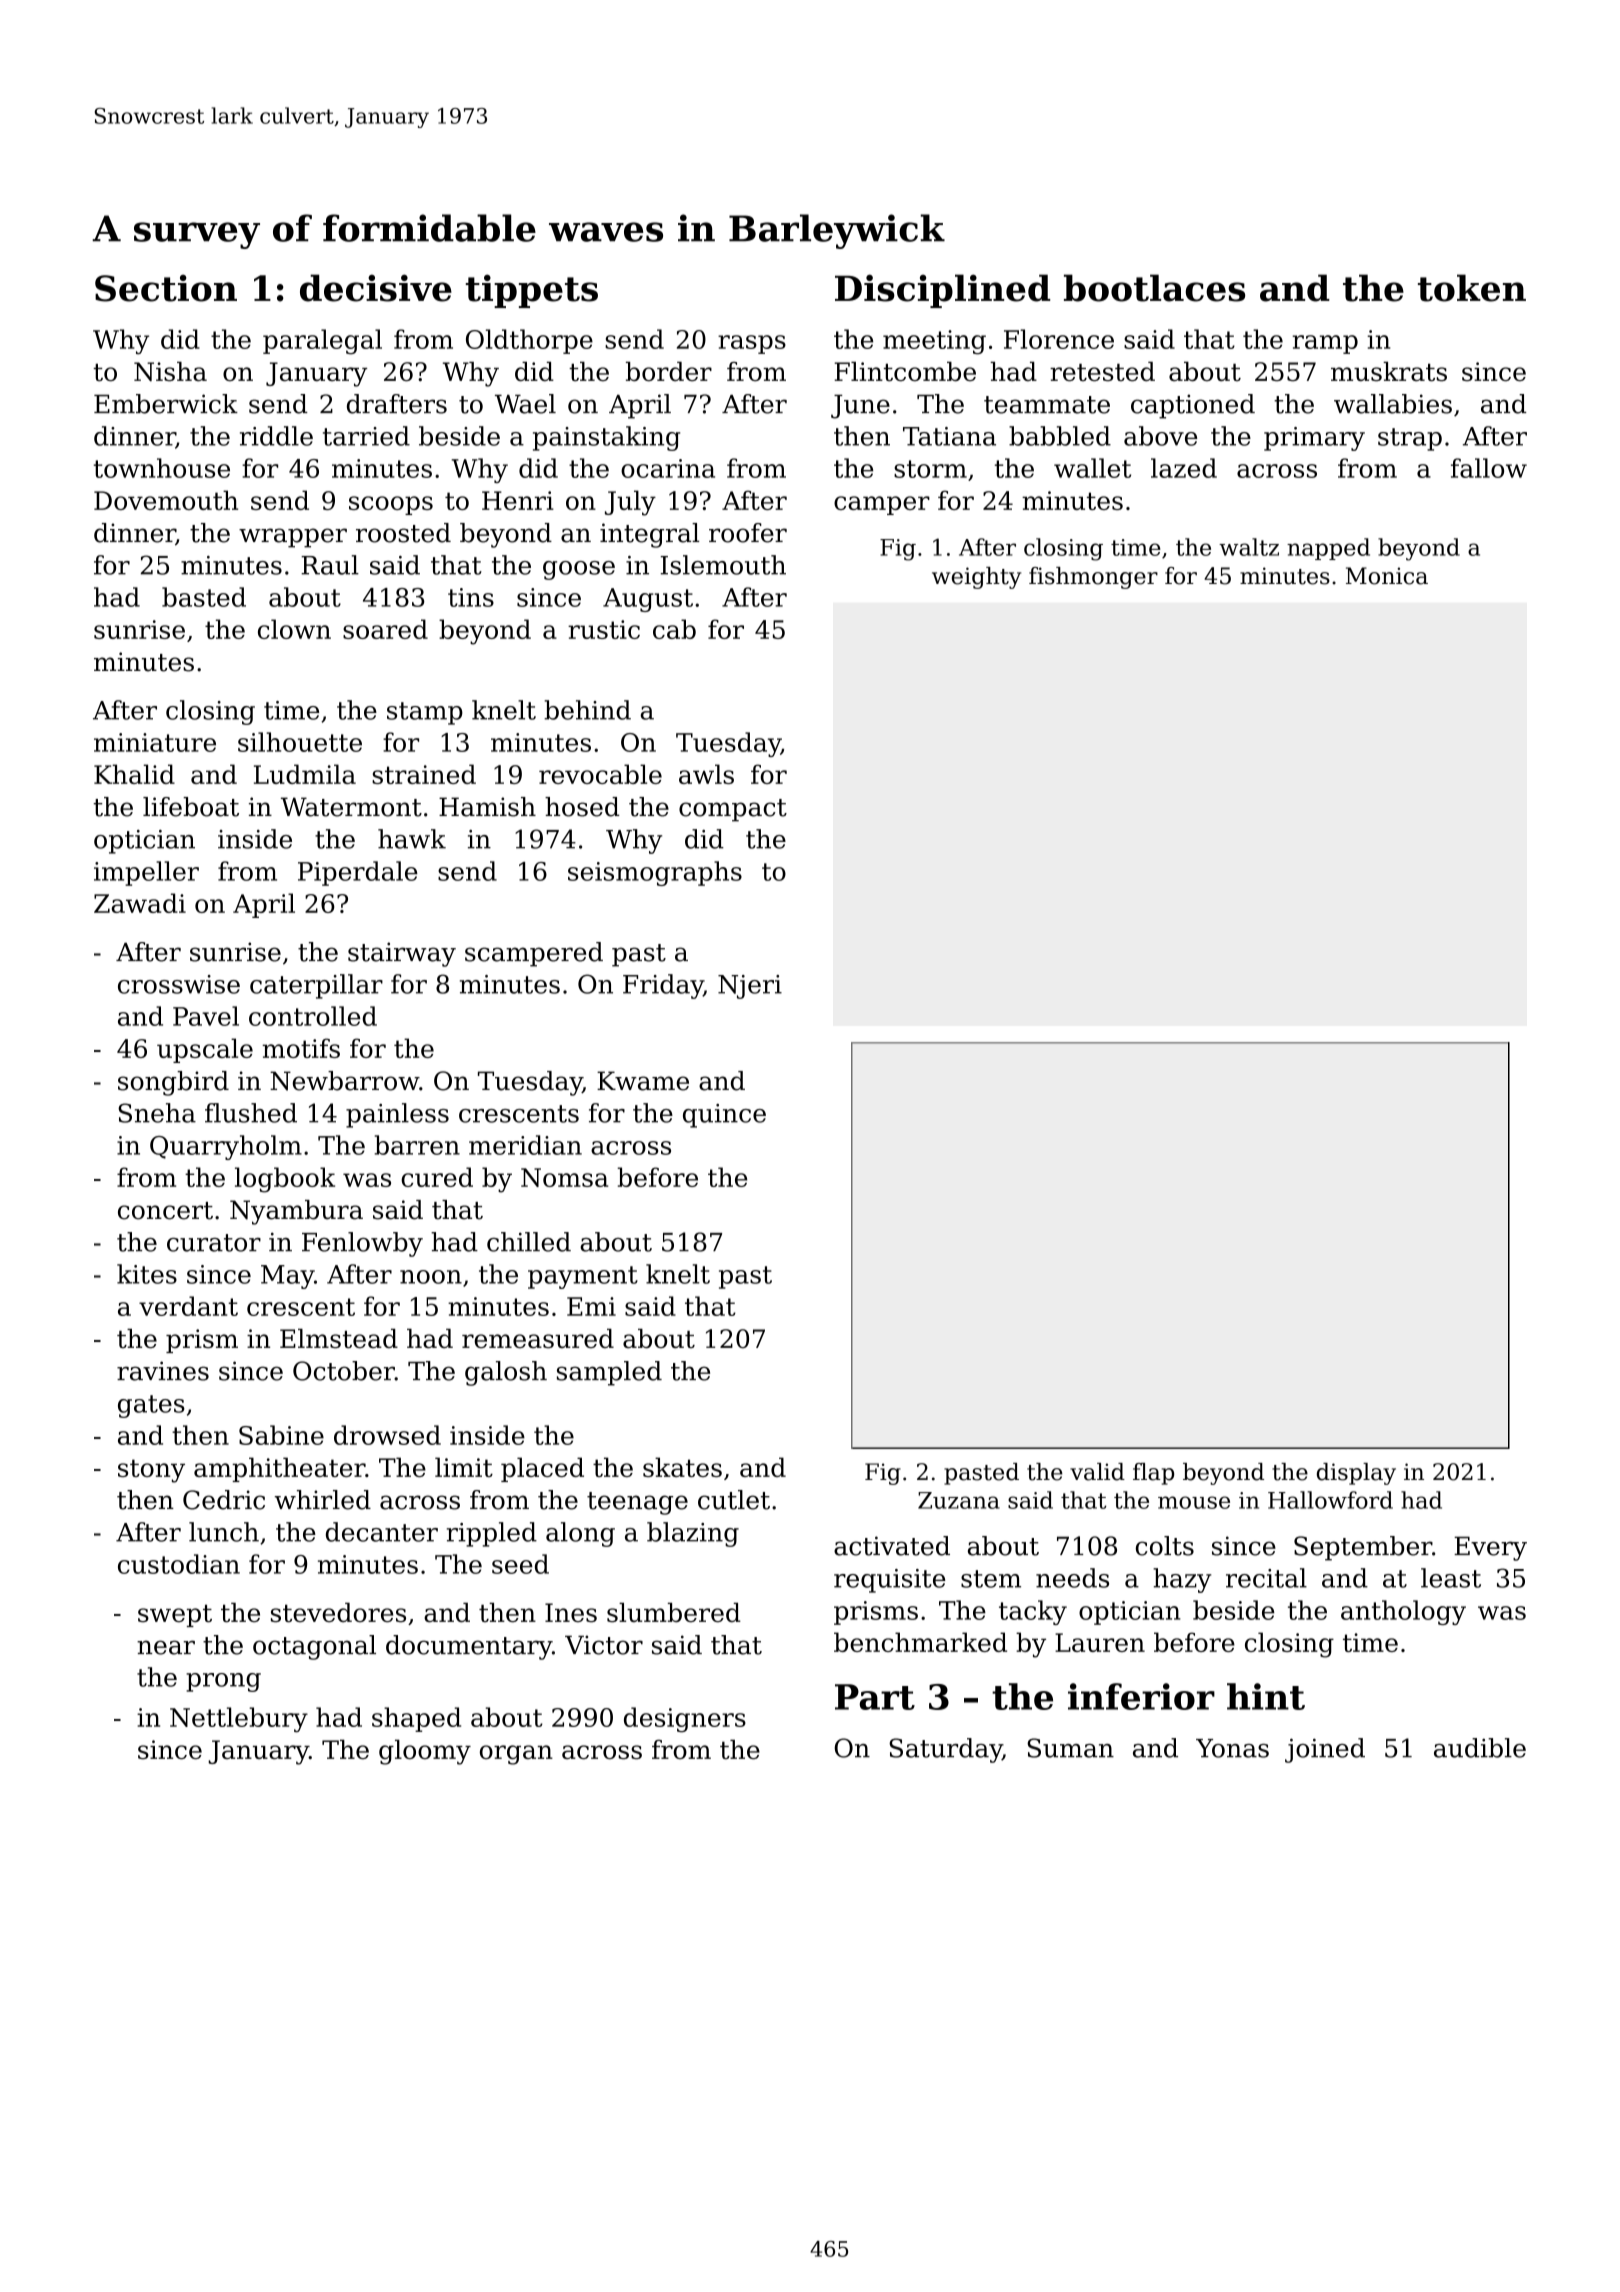 The image size is (1620, 2292). What do you see at coordinates (750, 987) in the document?
I see `Njeri` at bounding box center [750, 987].
